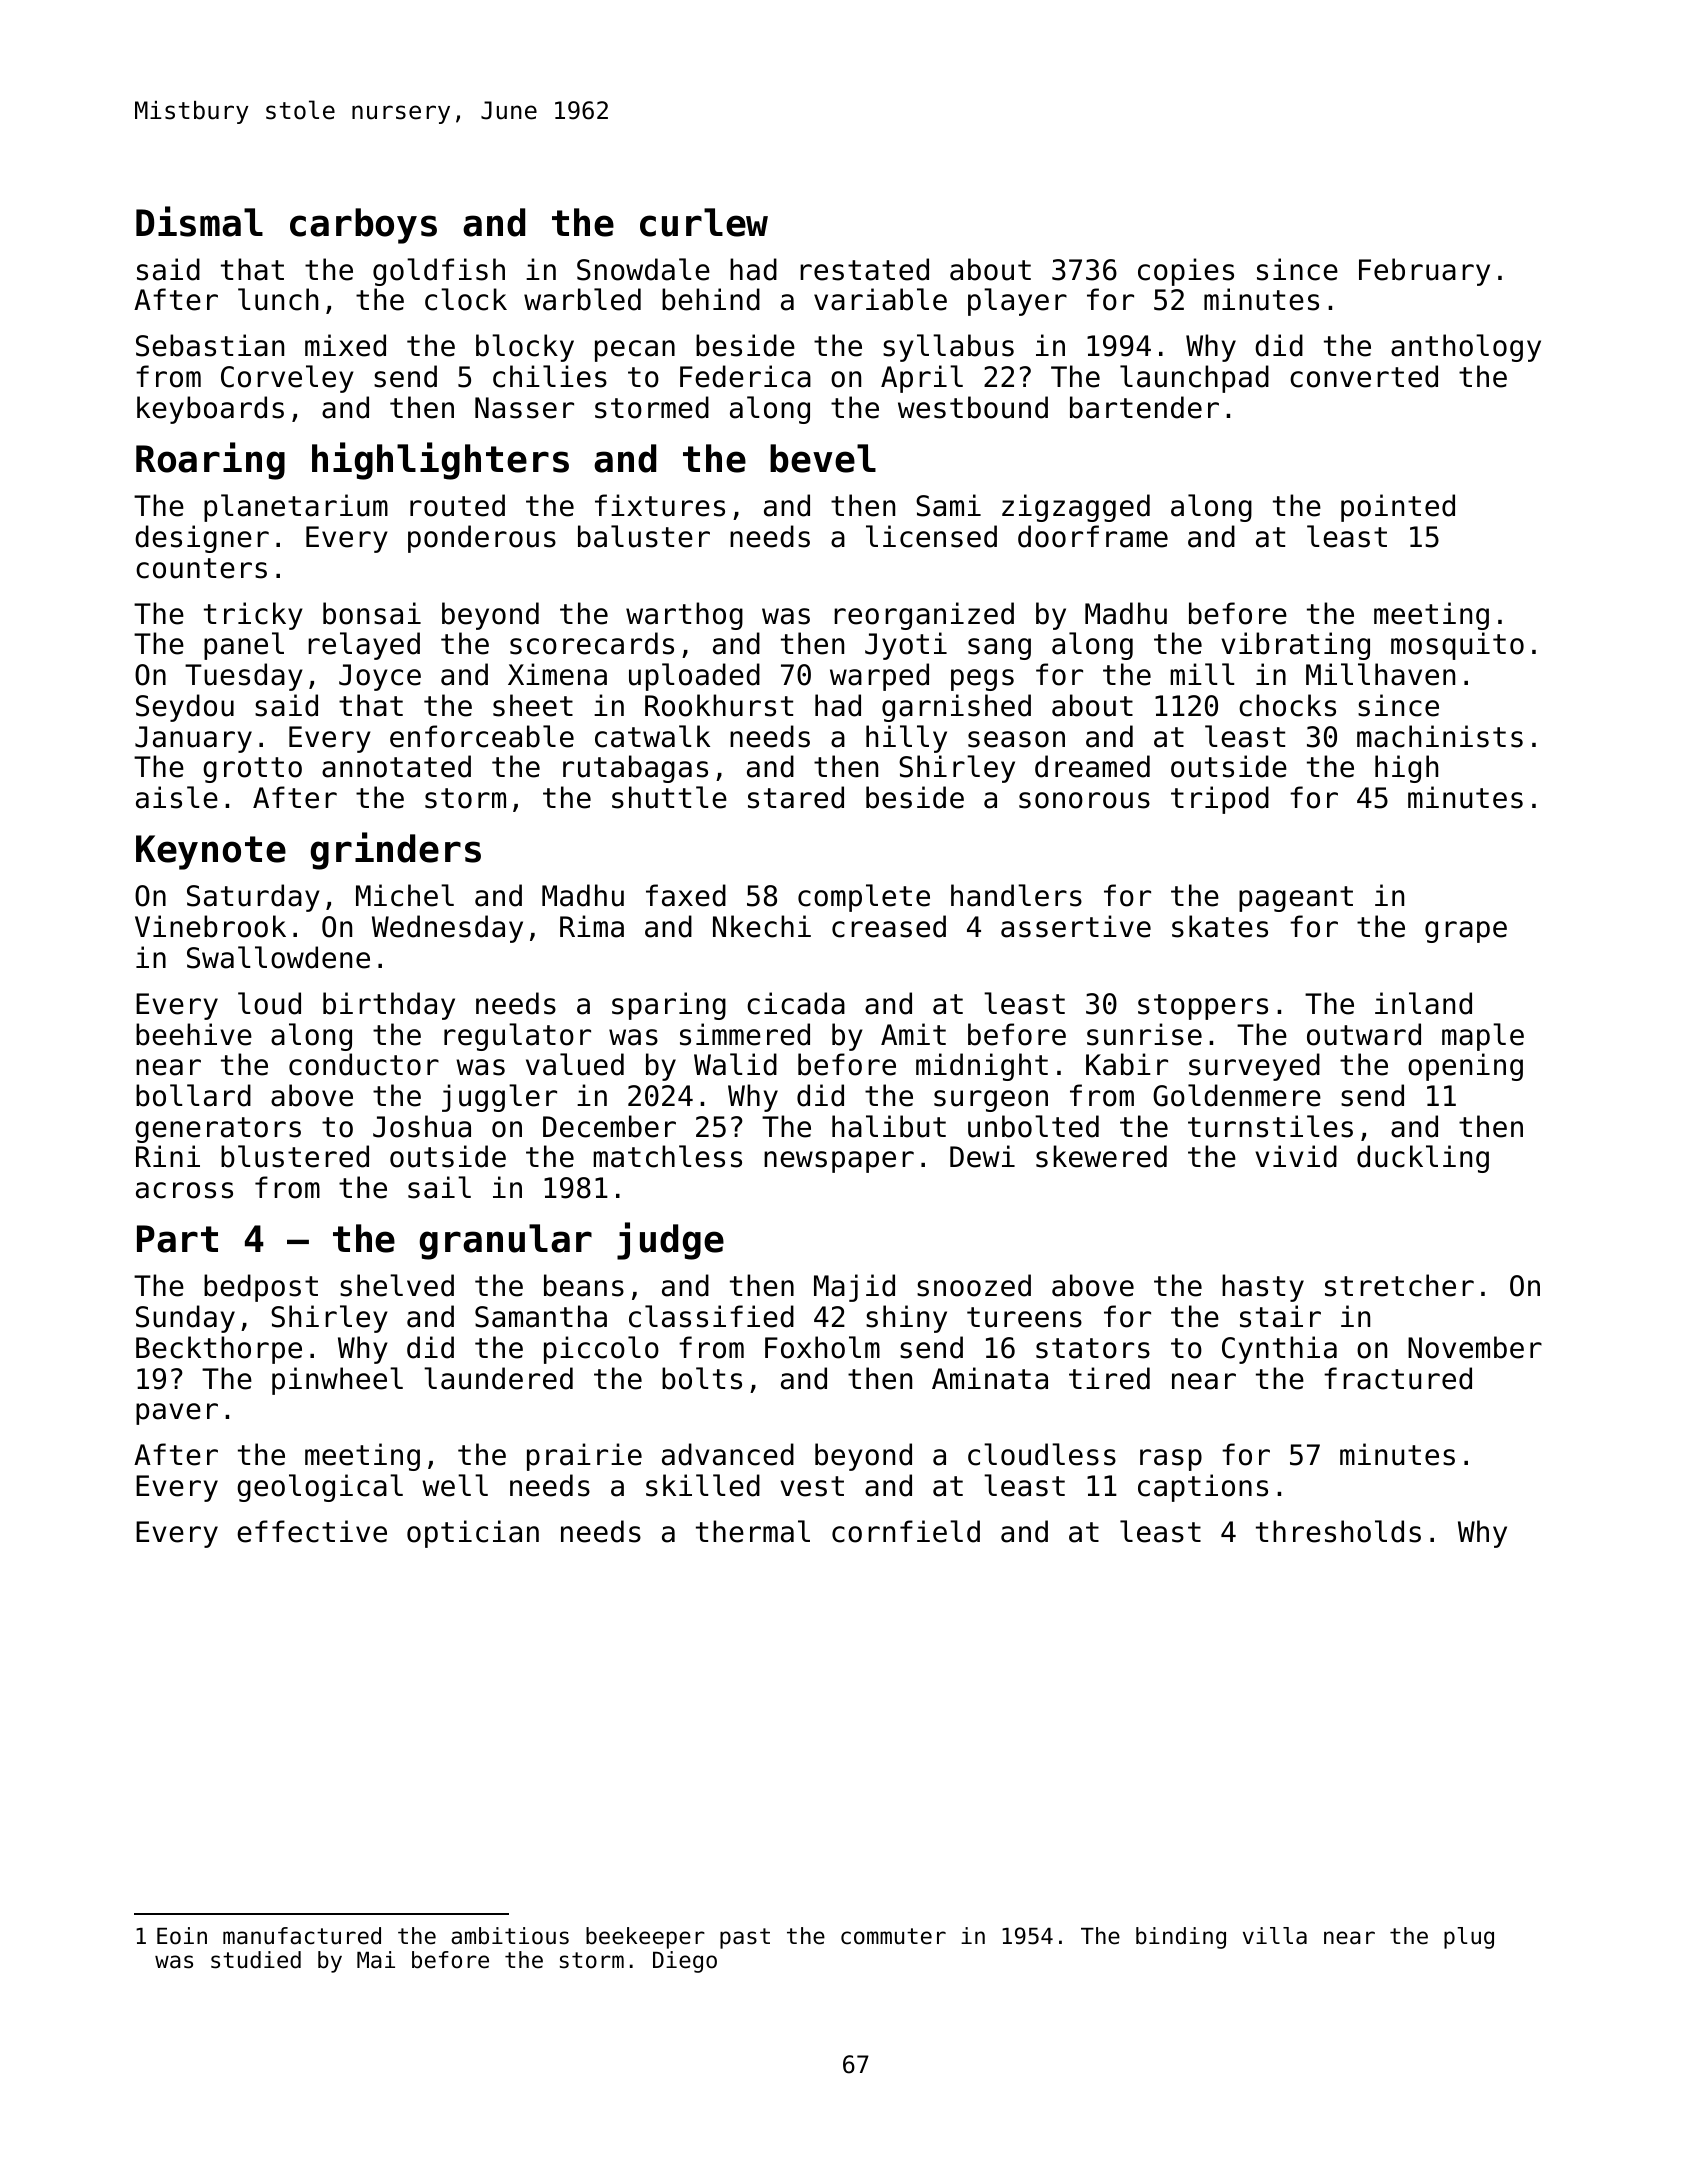 The image size is (1683, 2178). Describe the element at coordinates (397, 1285) in the screenshot. I see `shelved` at that location.
